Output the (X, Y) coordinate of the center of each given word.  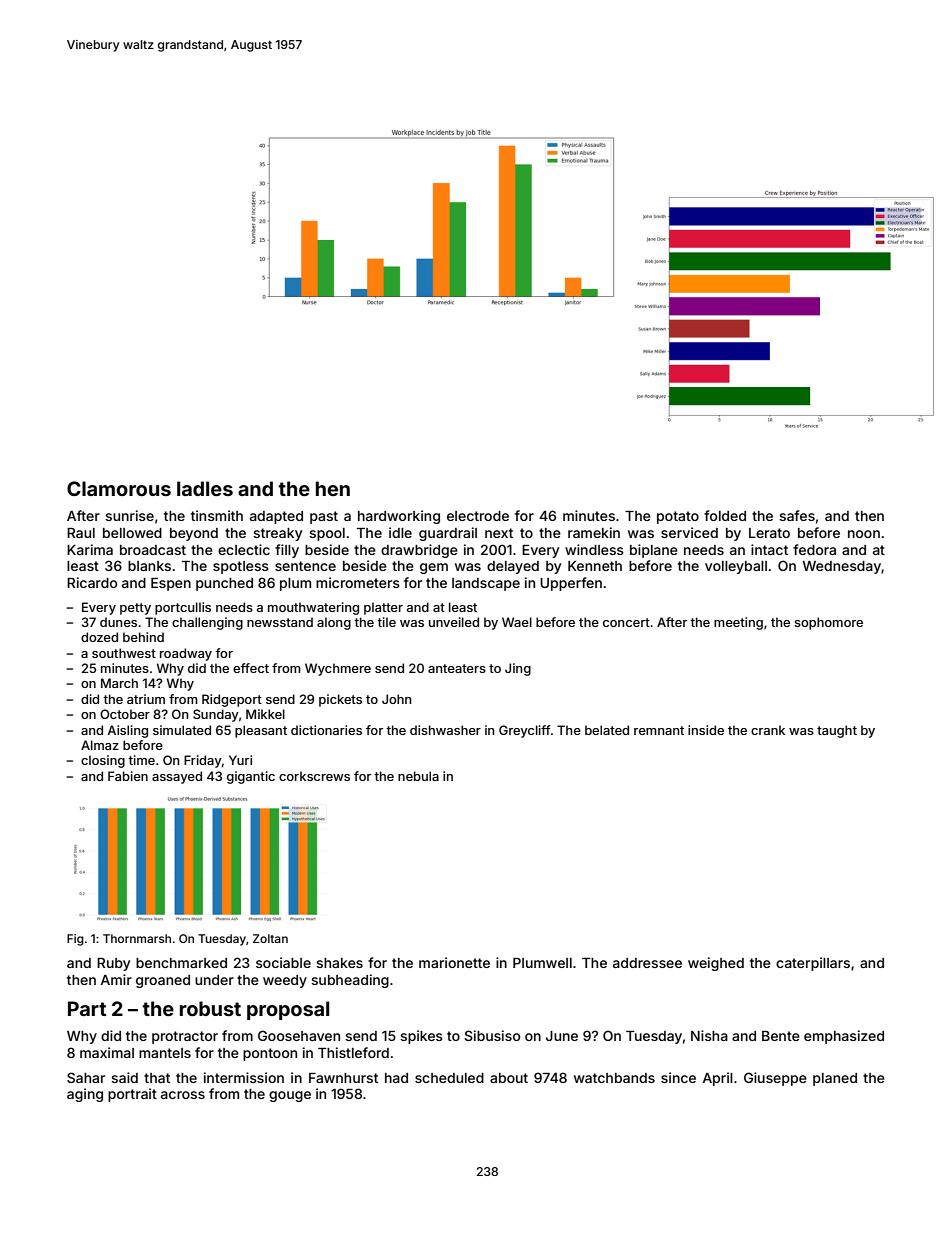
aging (85, 1095)
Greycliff (525, 731)
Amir (116, 979)
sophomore (828, 623)
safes (797, 515)
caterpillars (813, 964)
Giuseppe (775, 1079)
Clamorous (119, 488)
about (509, 1078)
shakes (339, 963)
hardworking (399, 517)
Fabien (128, 776)
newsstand (280, 622)
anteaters (457, 668)
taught (837, 731)
